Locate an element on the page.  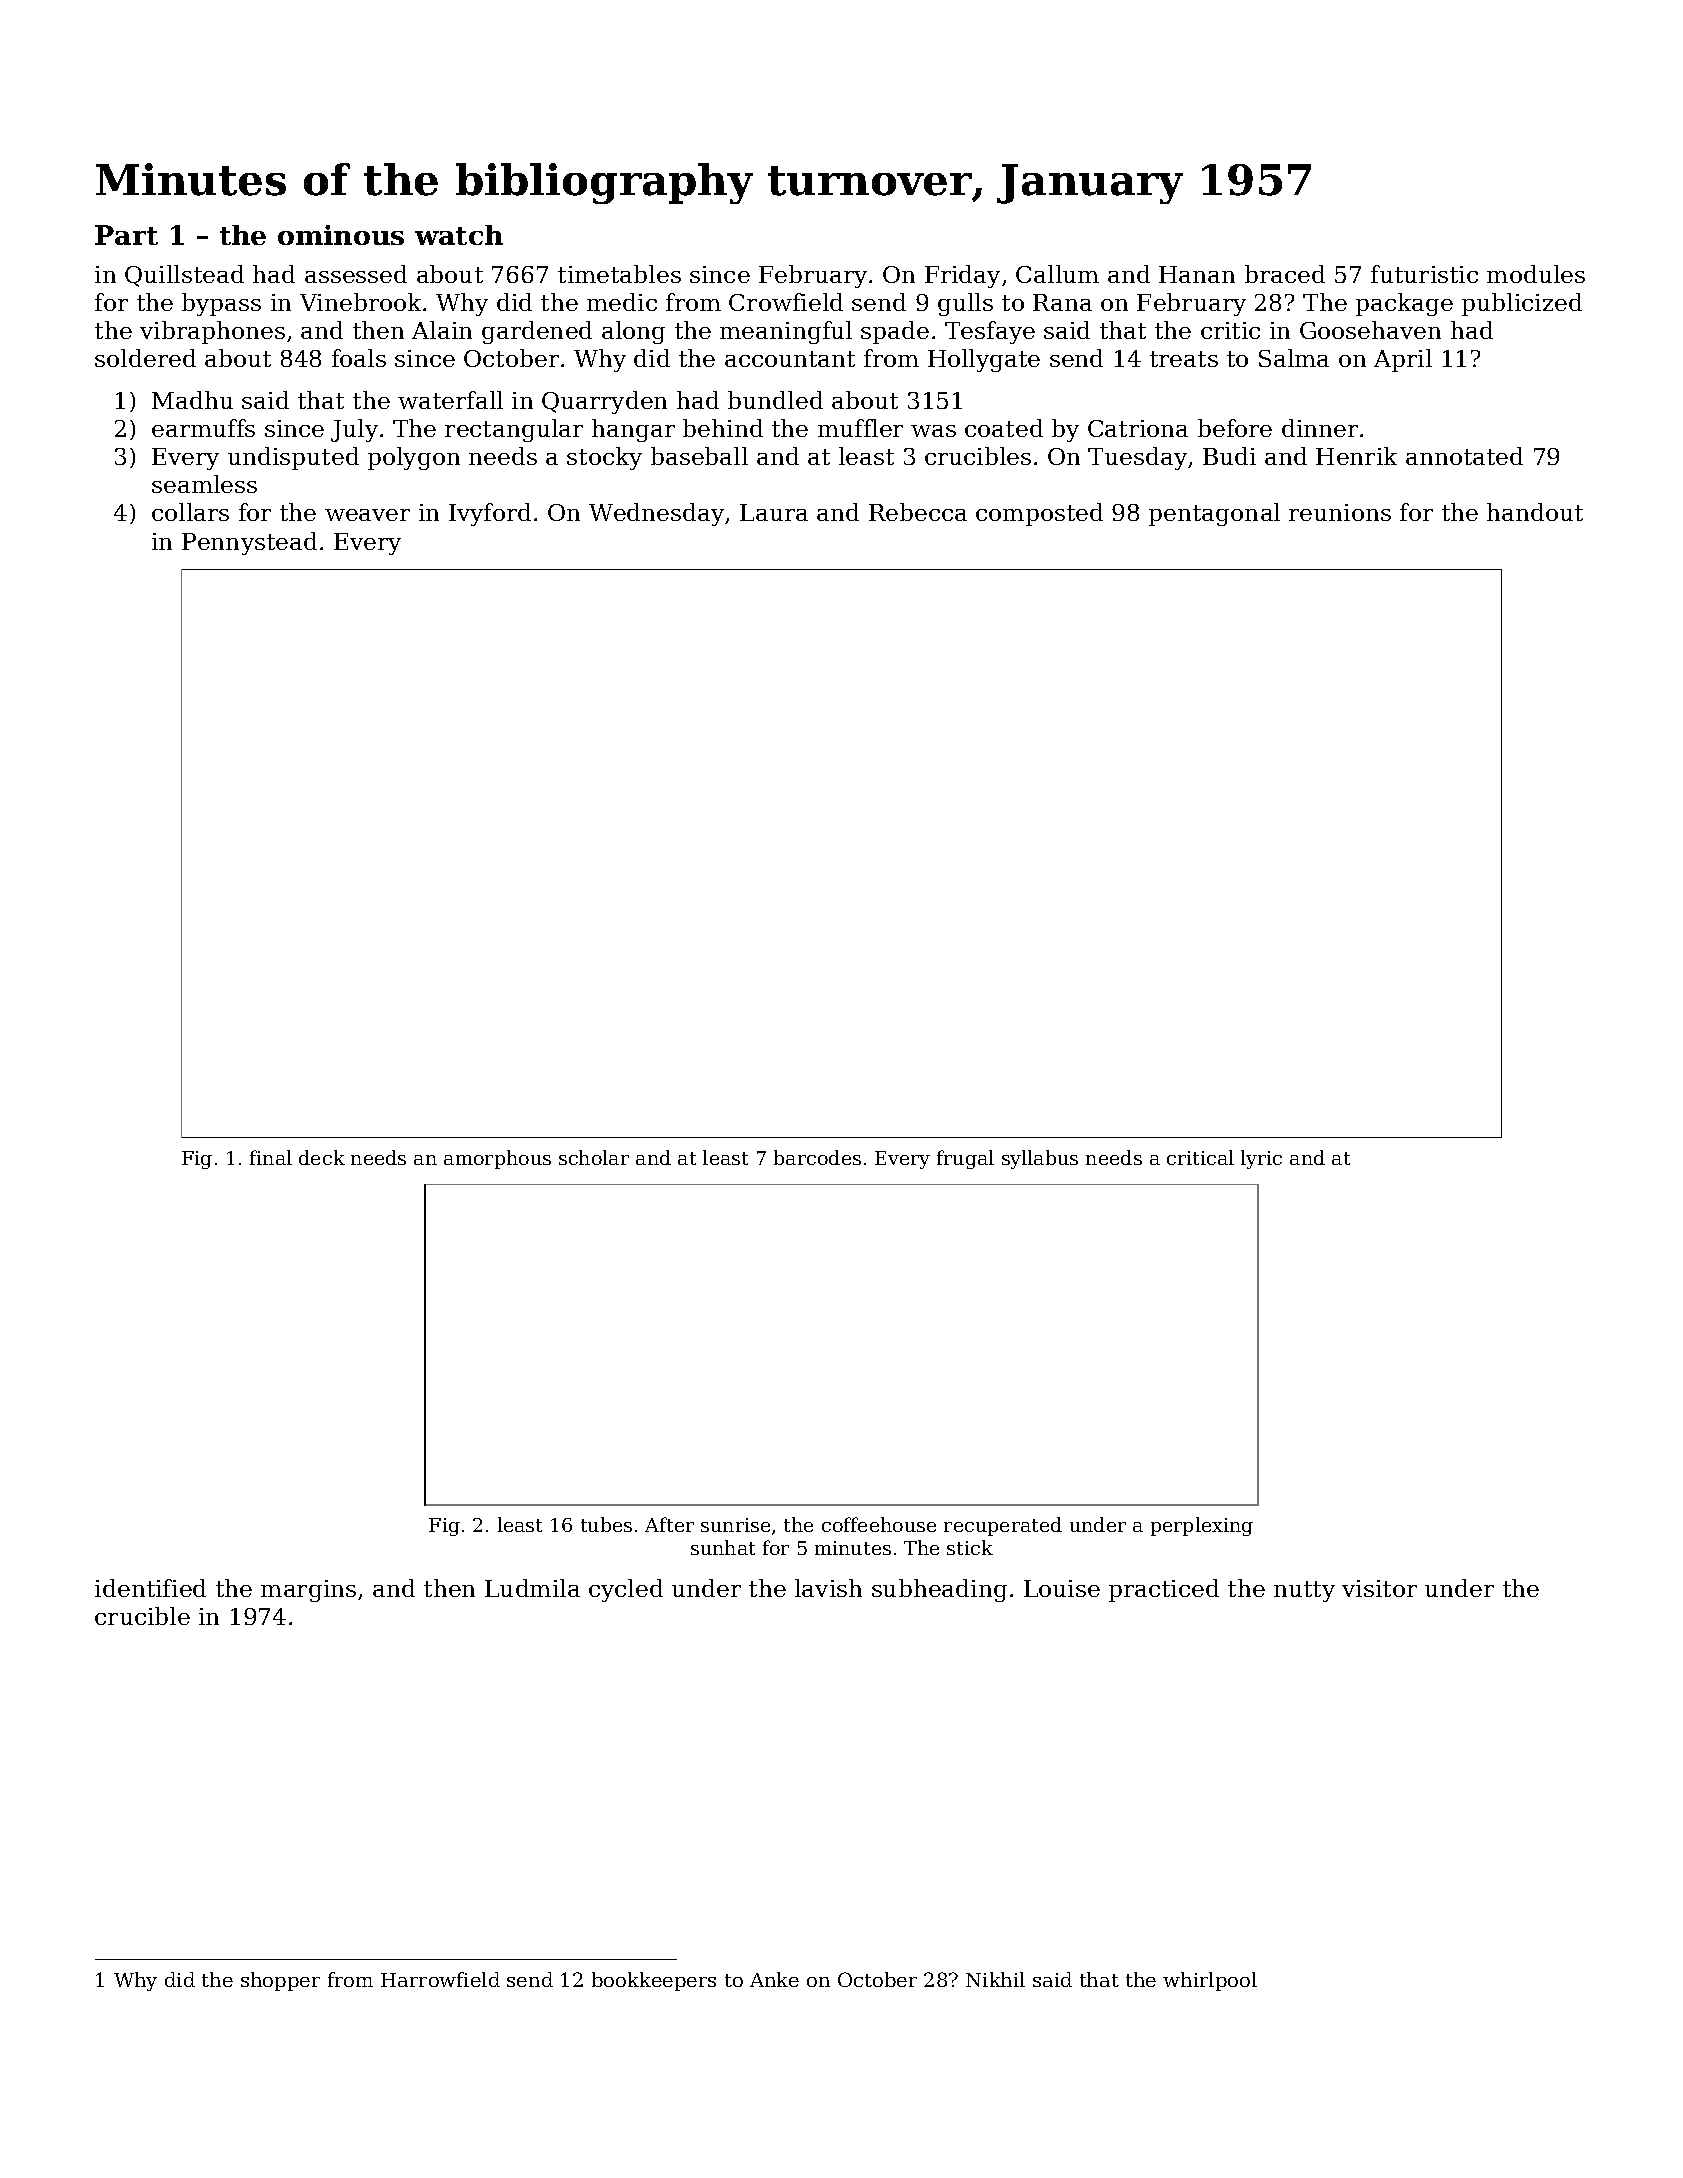
lyric is located at coordinates (1261, 1159).
